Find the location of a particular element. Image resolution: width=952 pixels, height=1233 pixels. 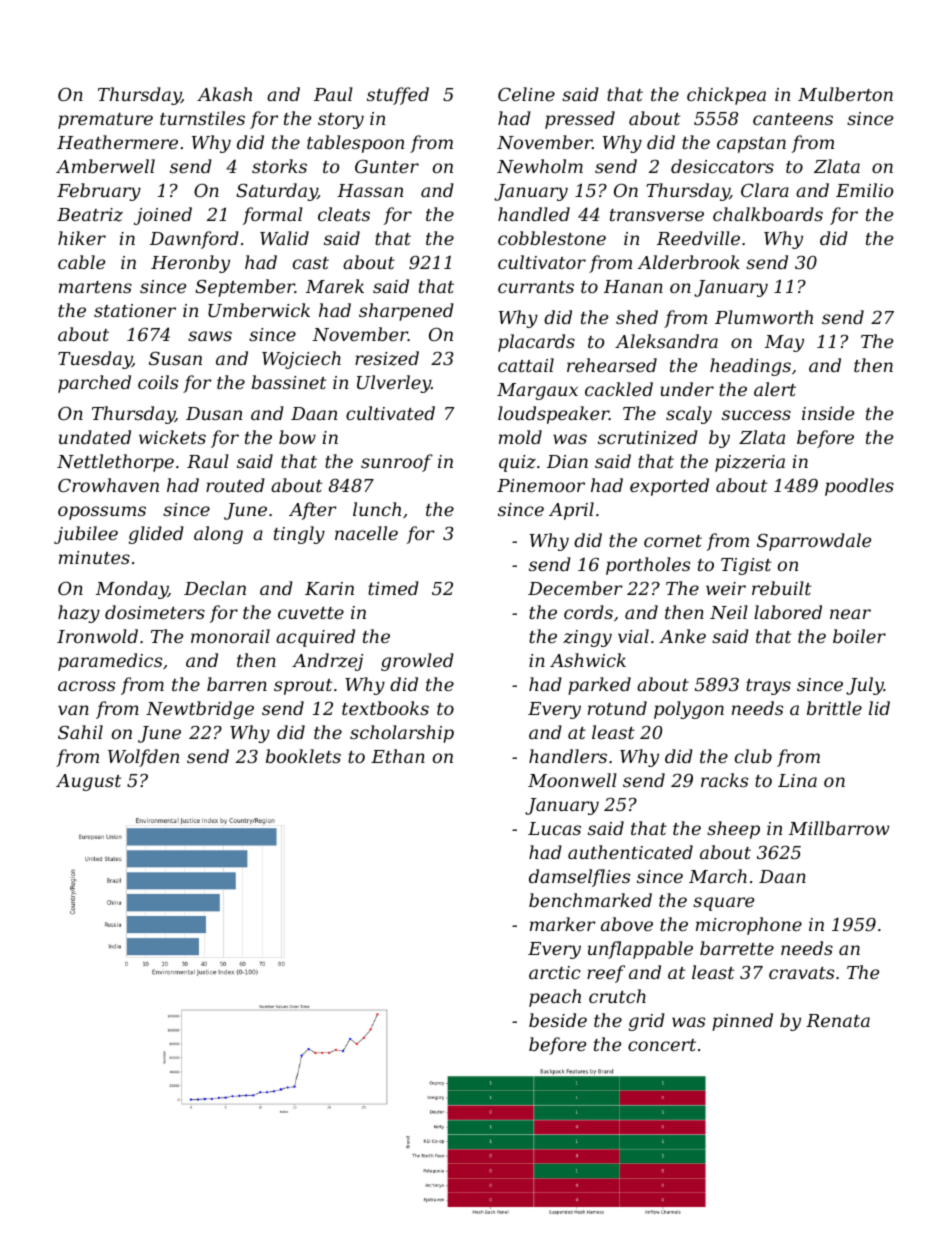

turnstiles is located at coordinates (202, 118).
